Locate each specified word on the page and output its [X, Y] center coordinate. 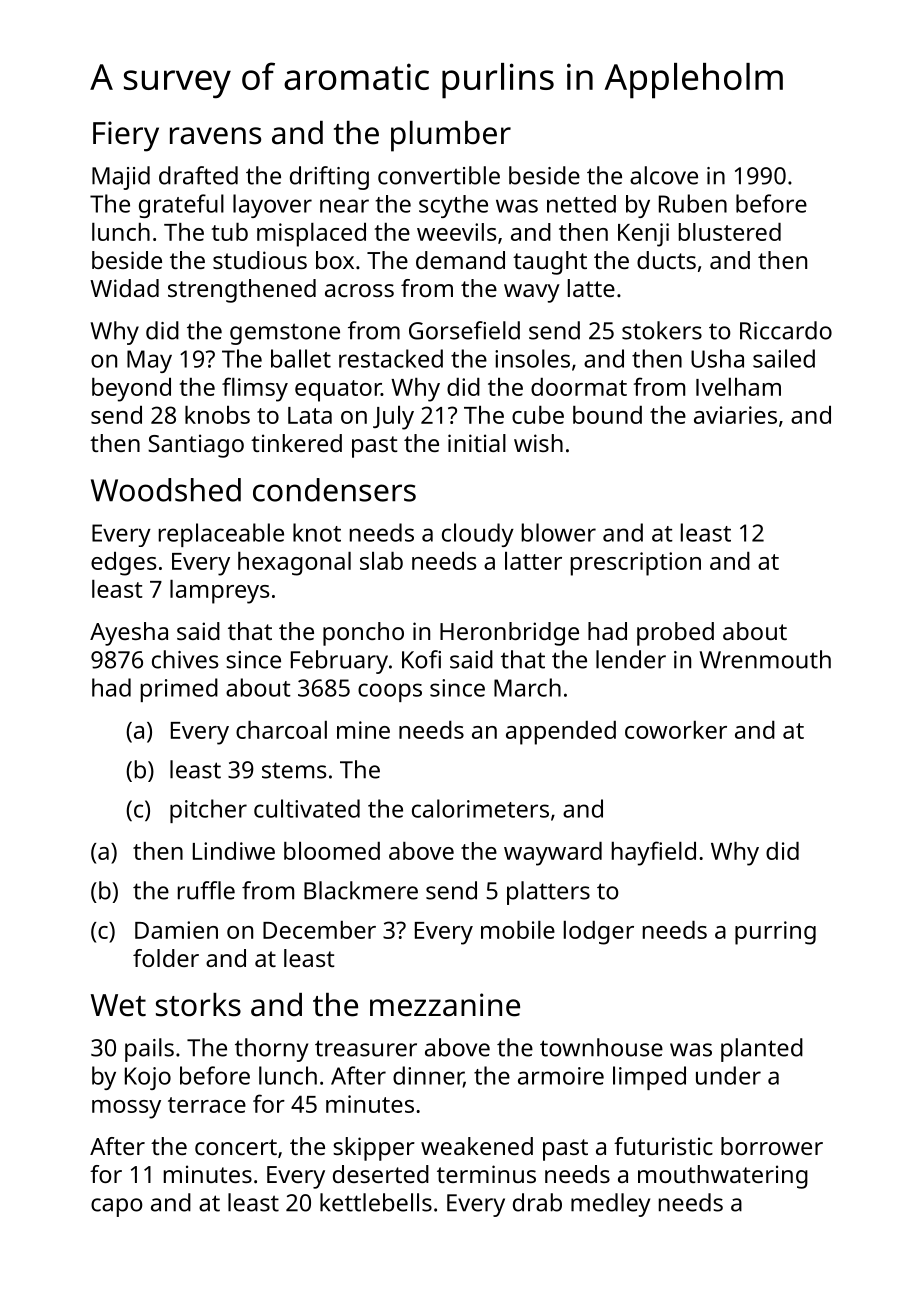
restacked [391, 358]
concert [236, 1147]
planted [762, 1050]
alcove [664, 175]
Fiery [126, 136]
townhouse [601, 1047]
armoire [561, 1076]
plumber [451, 136]
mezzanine [445, 1005]
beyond [131, 390]
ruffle [206, 890]
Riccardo [786, 330]
